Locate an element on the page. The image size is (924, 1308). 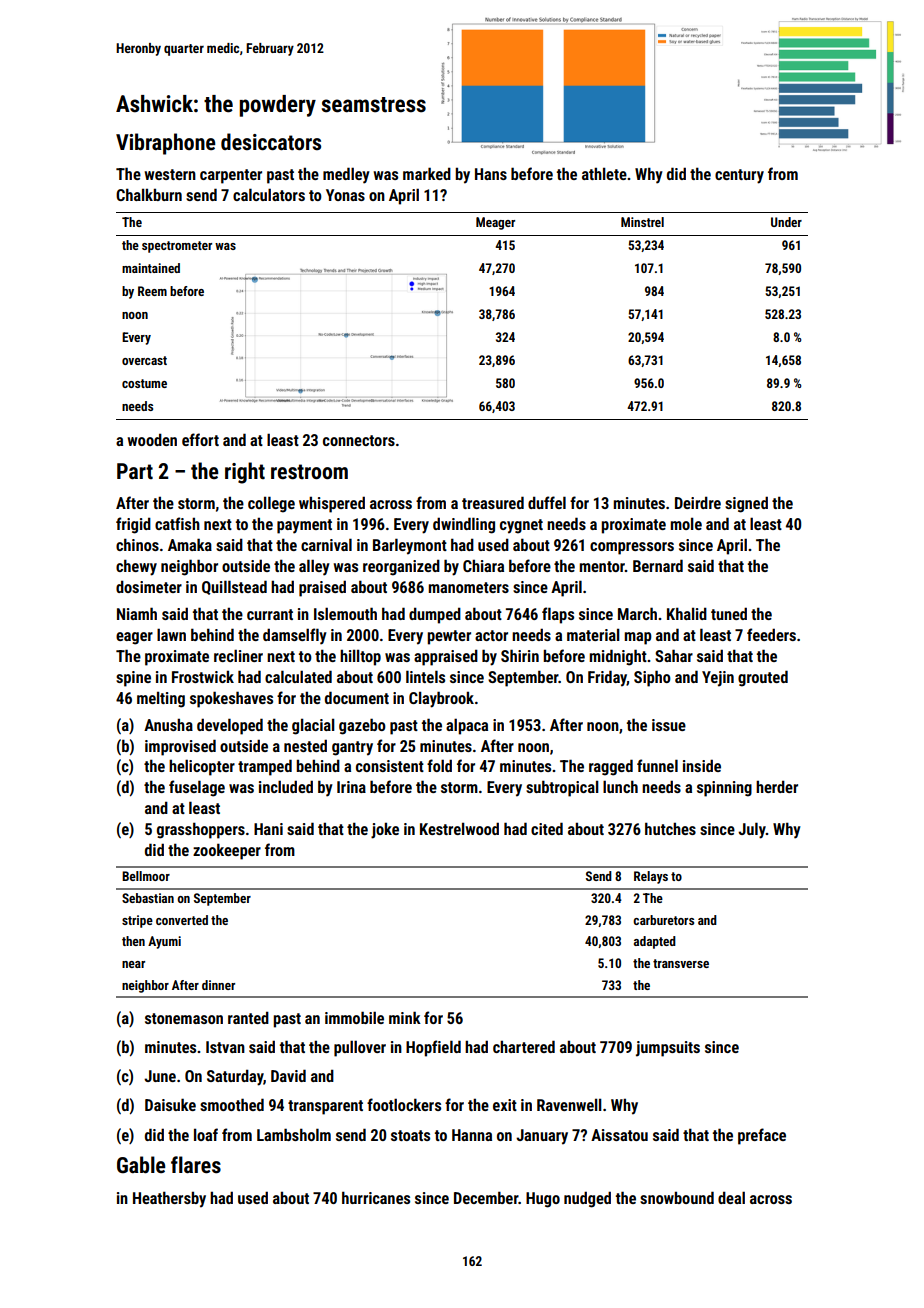
century is located at coordinates (739, 176).
